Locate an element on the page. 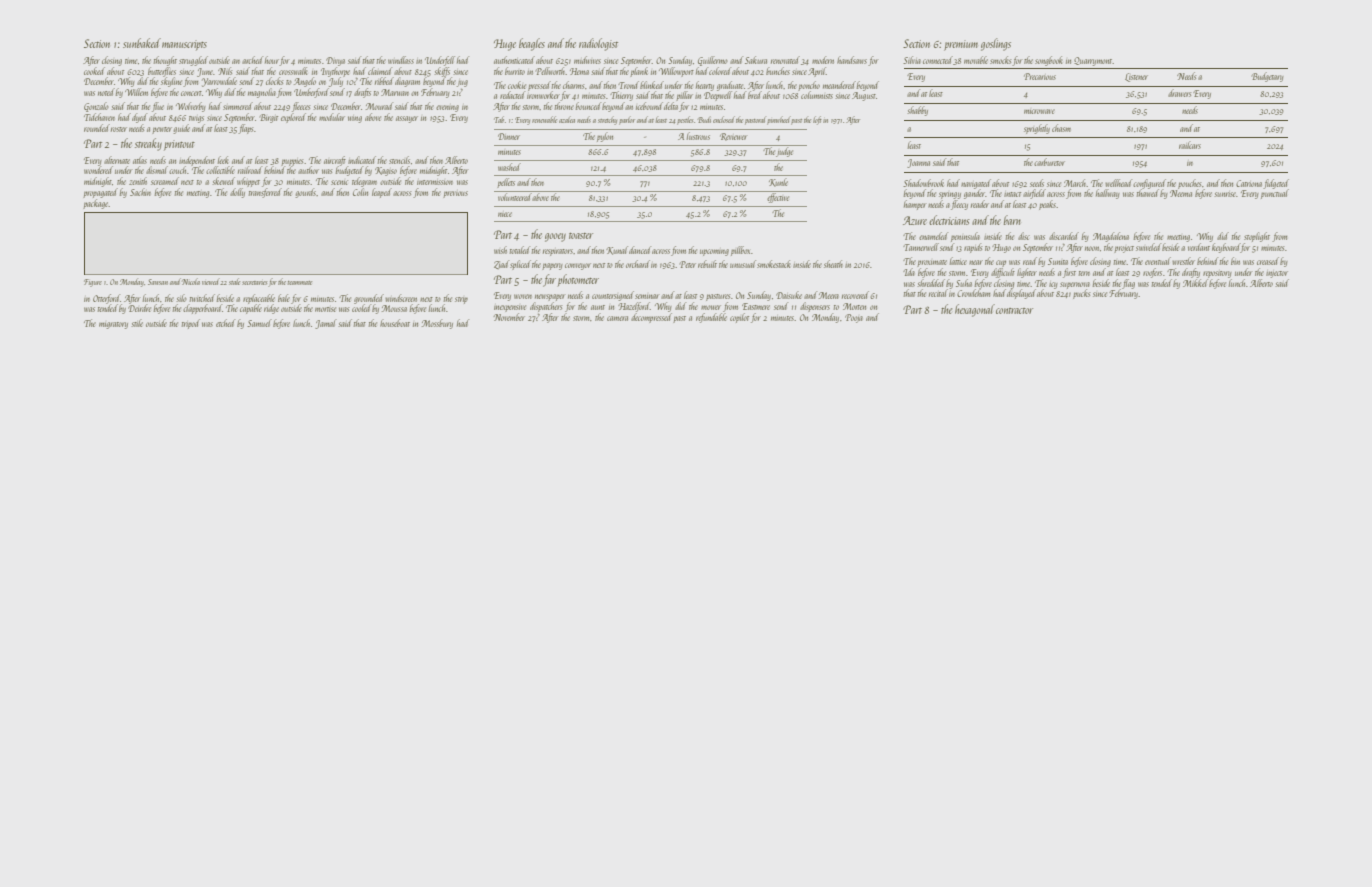  Joanna is located at coordinates (918, 163).
